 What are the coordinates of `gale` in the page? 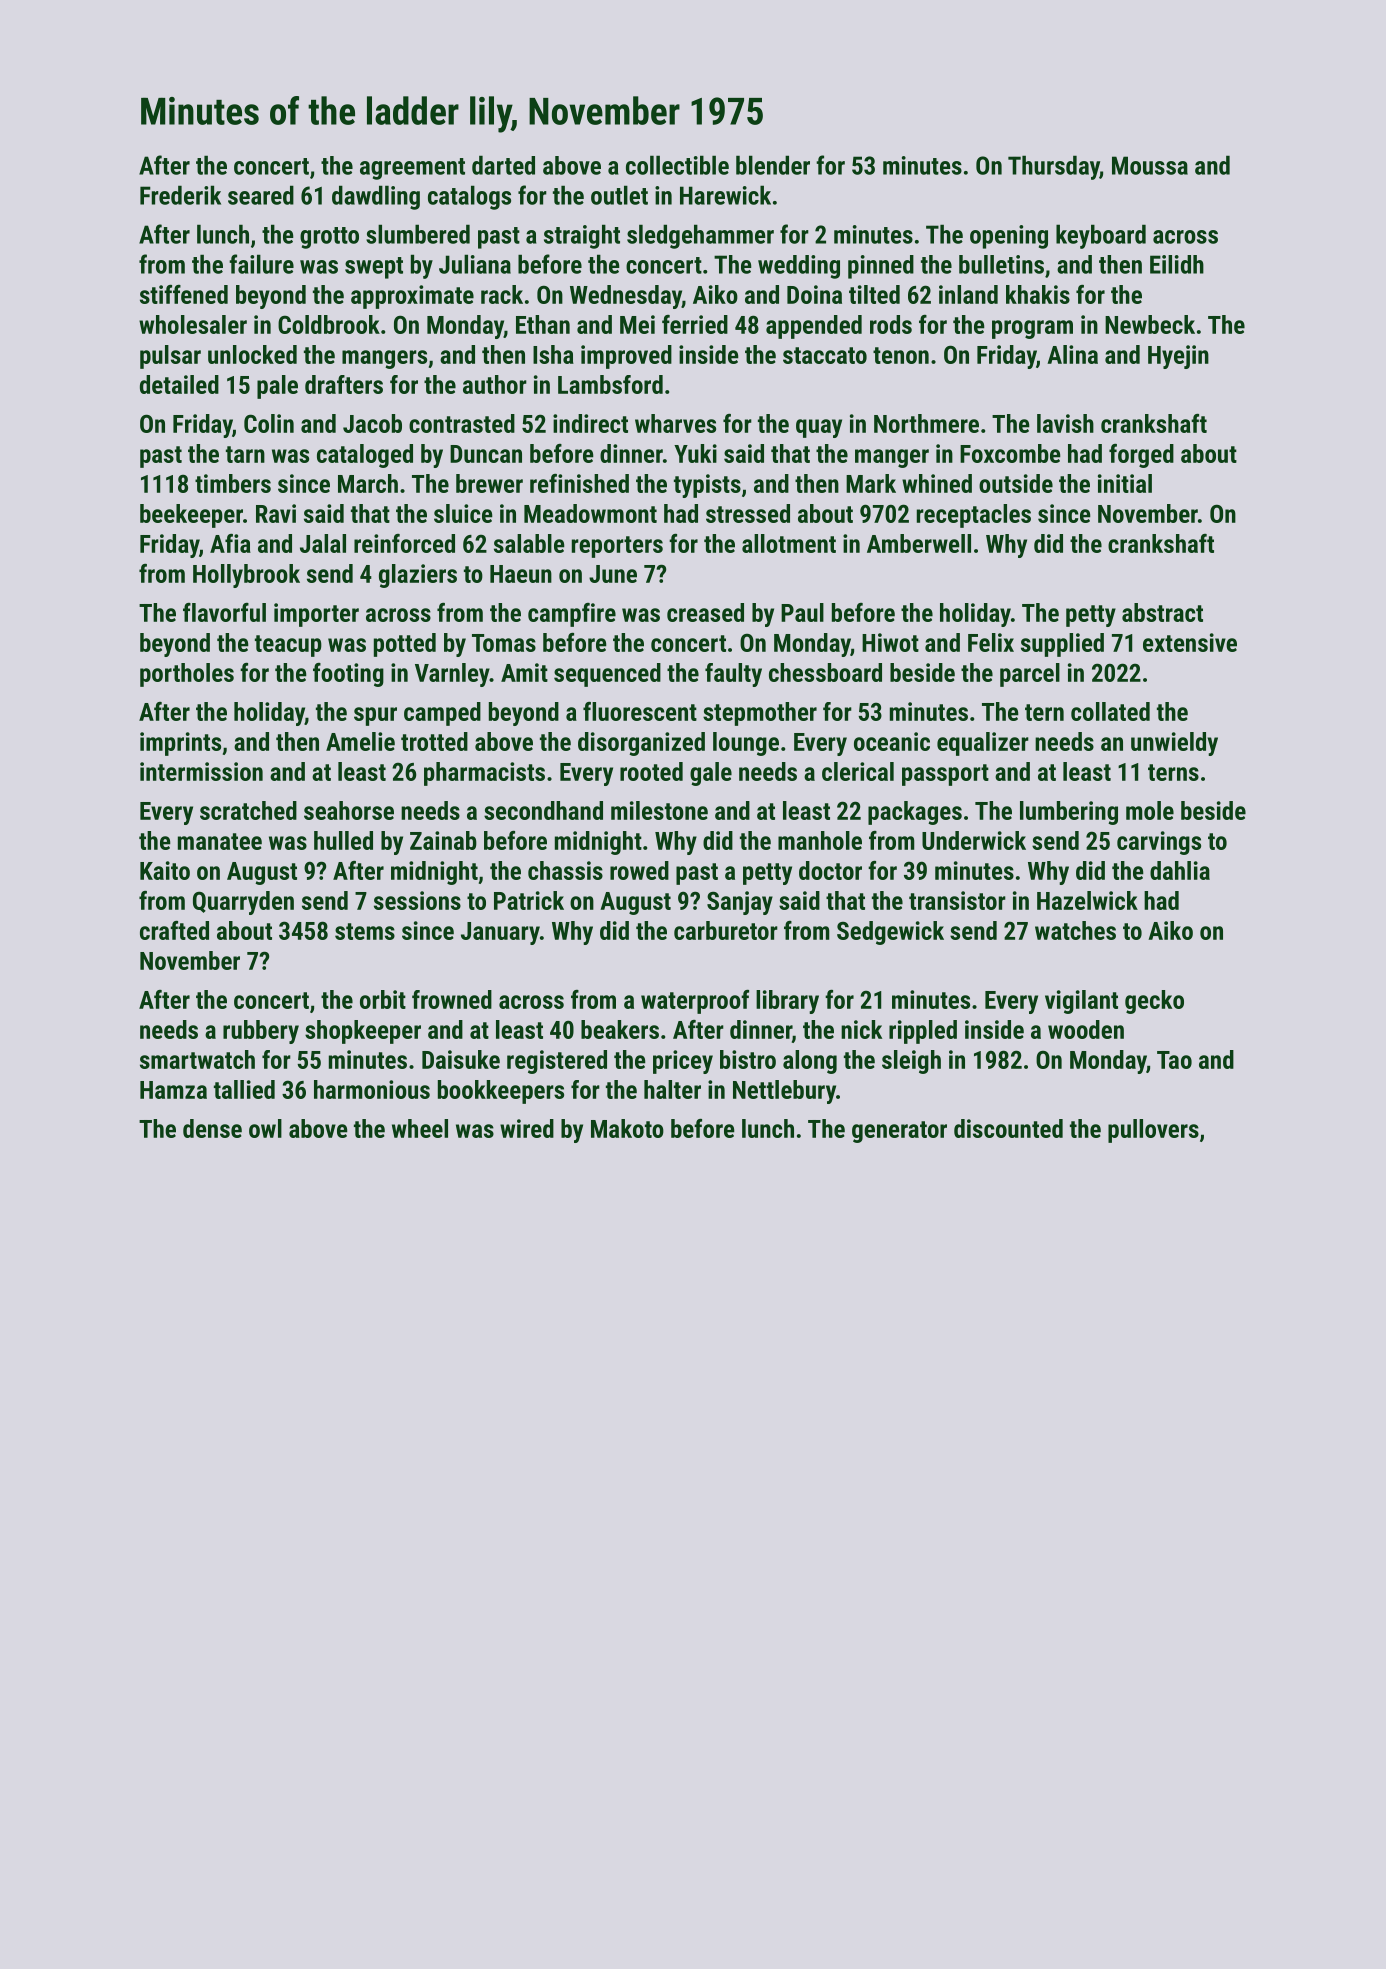 It's located at (711, 774).
